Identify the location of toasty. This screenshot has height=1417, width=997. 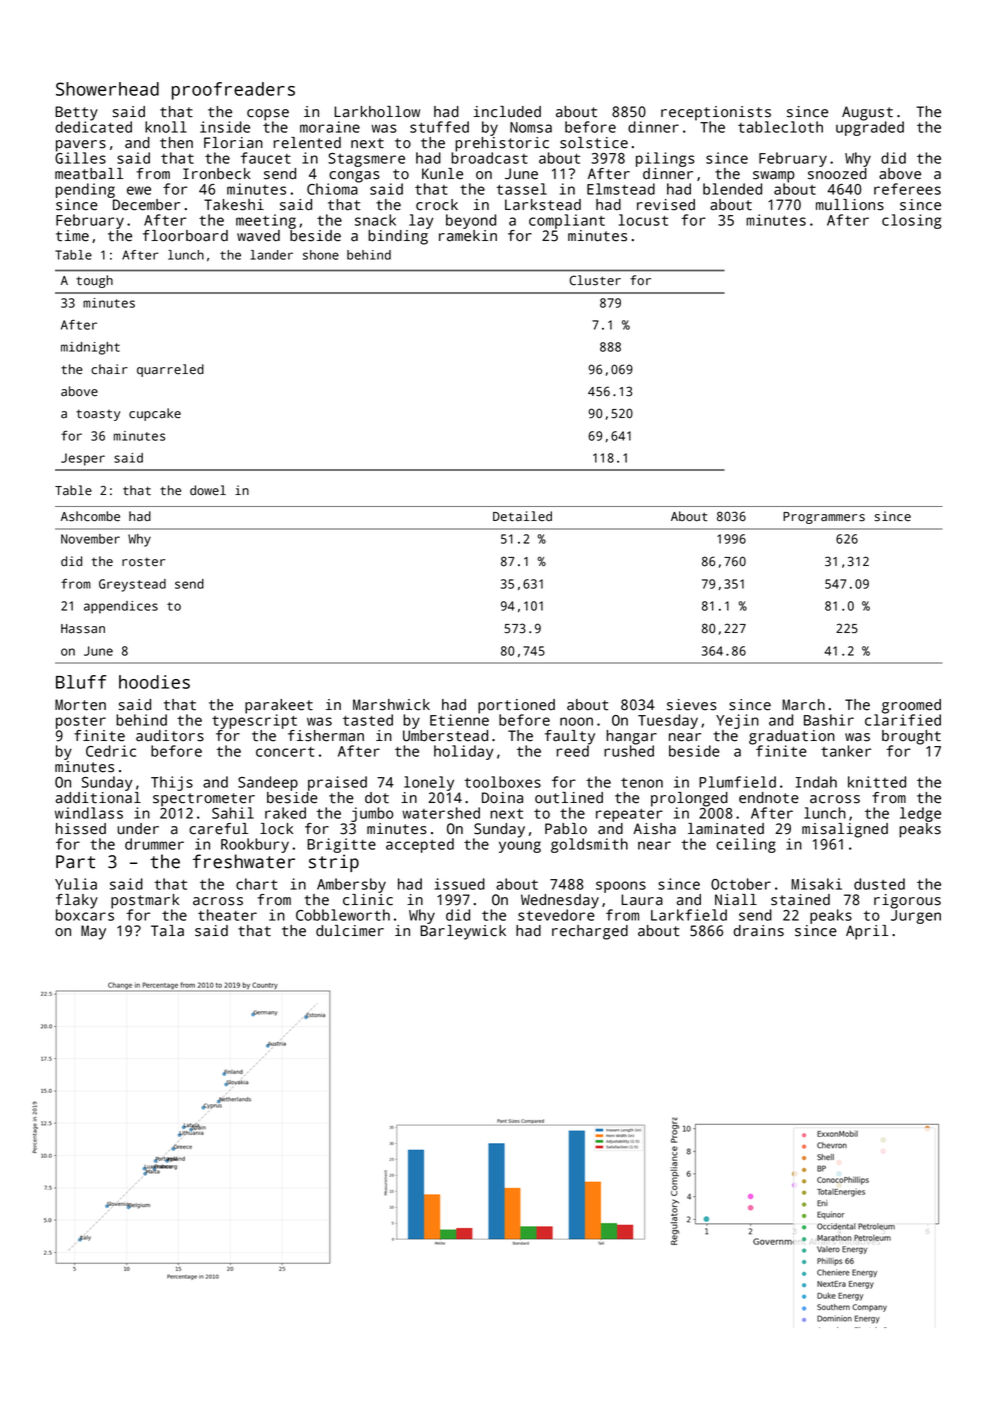
(98, 415).
